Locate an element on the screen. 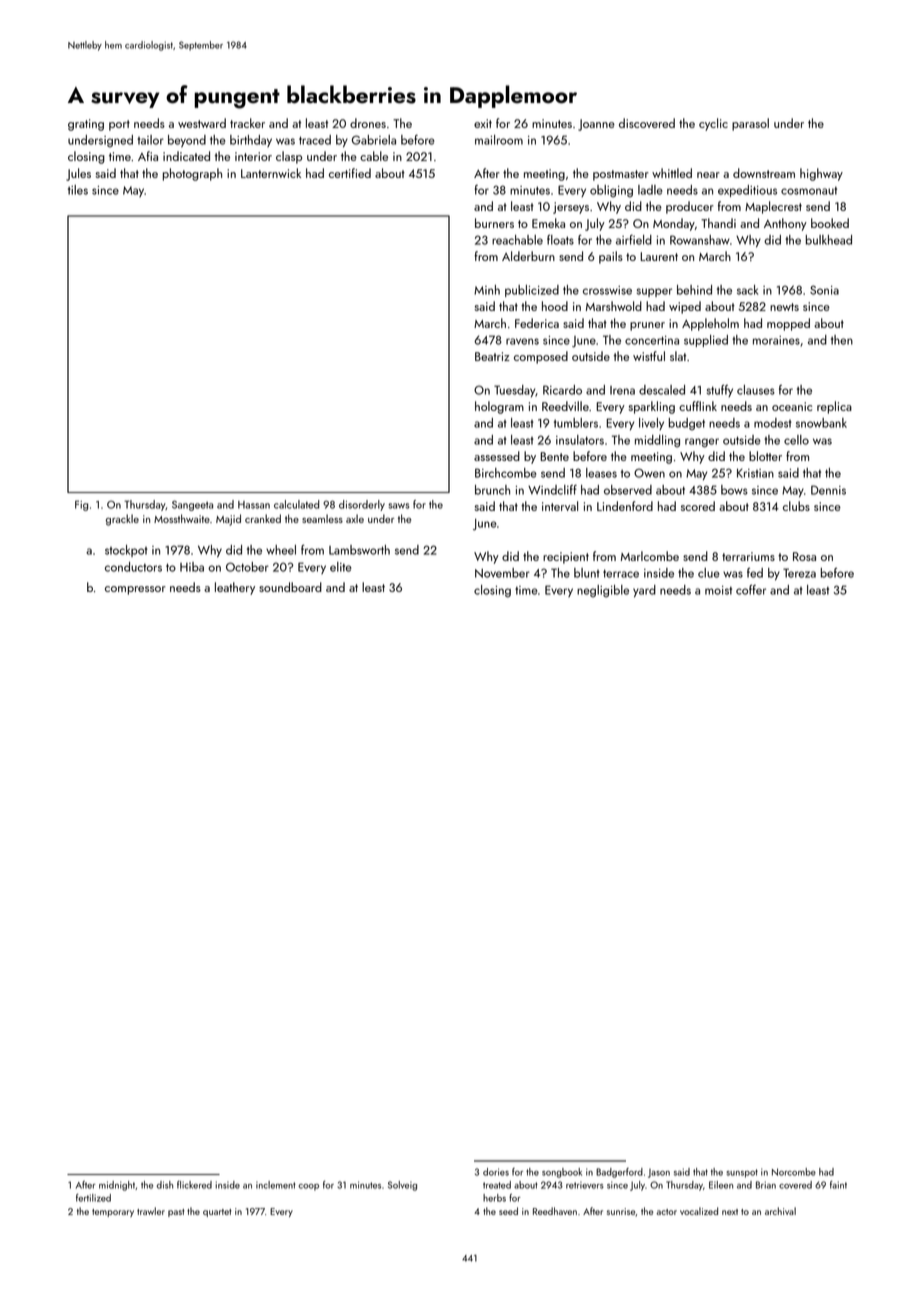 This screenshot has height=1308, width=924. leathery is located at coordinates (235, 588).
